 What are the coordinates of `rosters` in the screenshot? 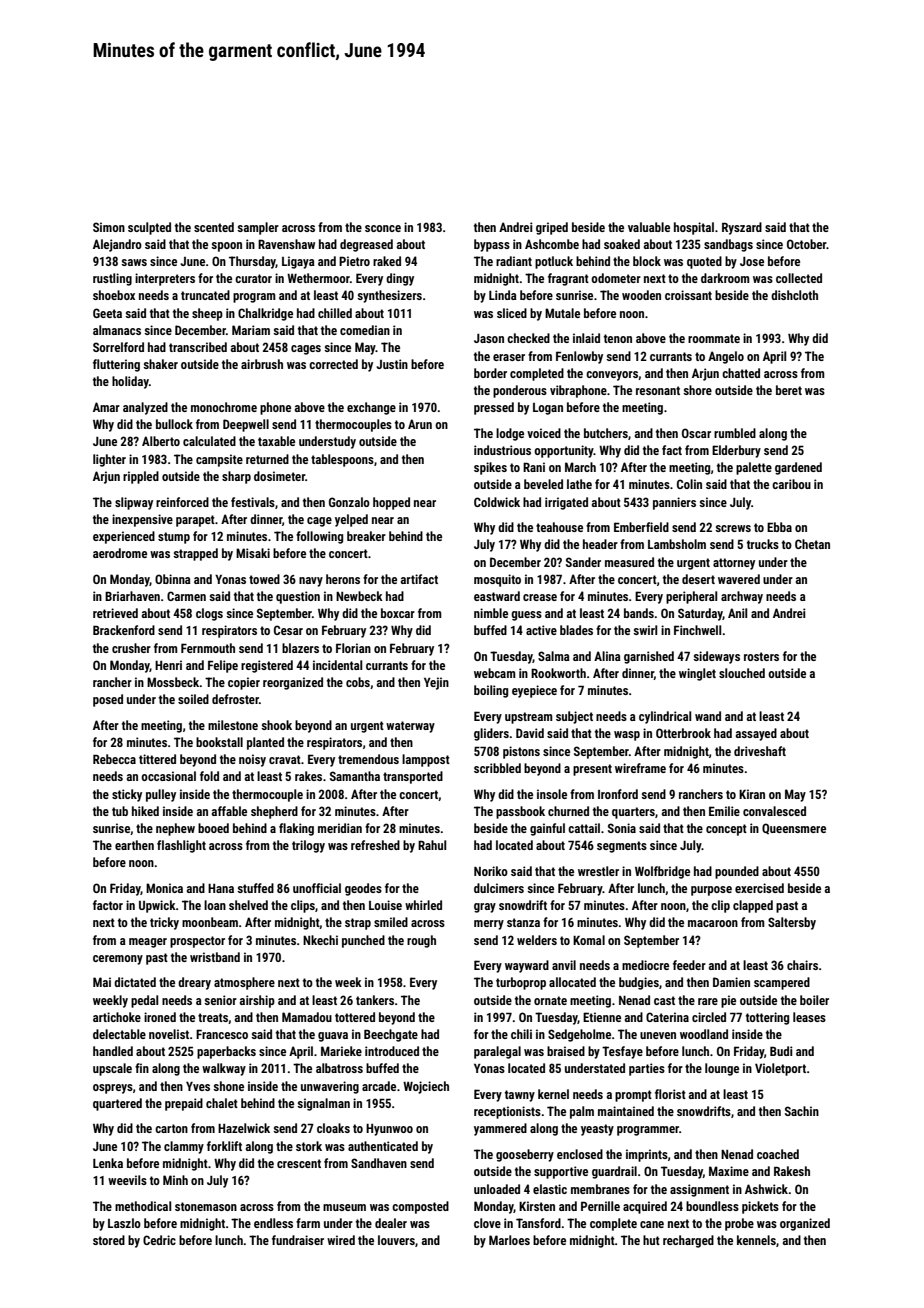 It's located at (761, 656).
